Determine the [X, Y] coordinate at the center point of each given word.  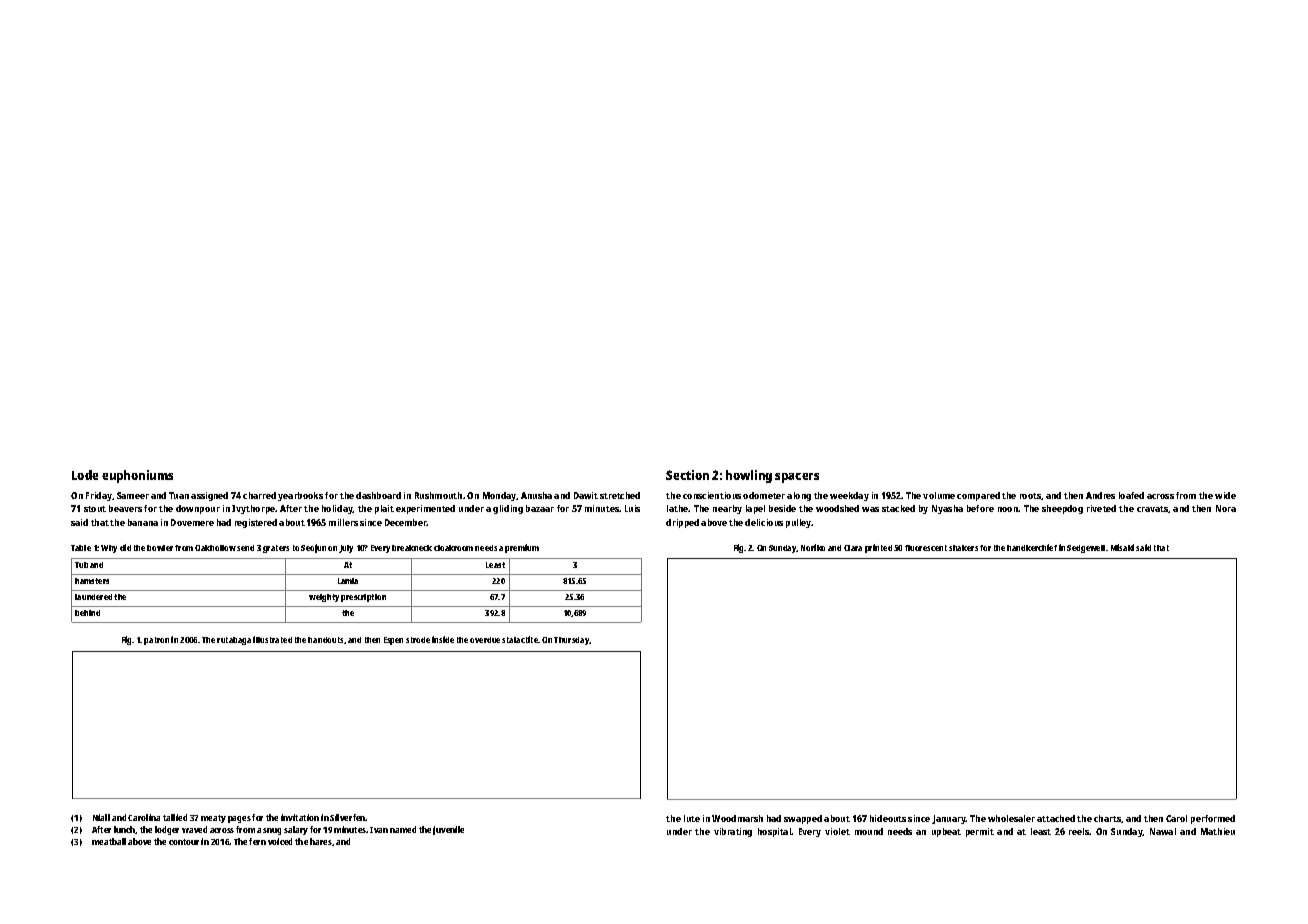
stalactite [520, 639]
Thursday [572, 641]
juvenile [448, 830]
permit [980, 832]
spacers [797, 478]
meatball [109, 841]
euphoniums [137, 476]
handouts [325, 640]
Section [687, 475]
